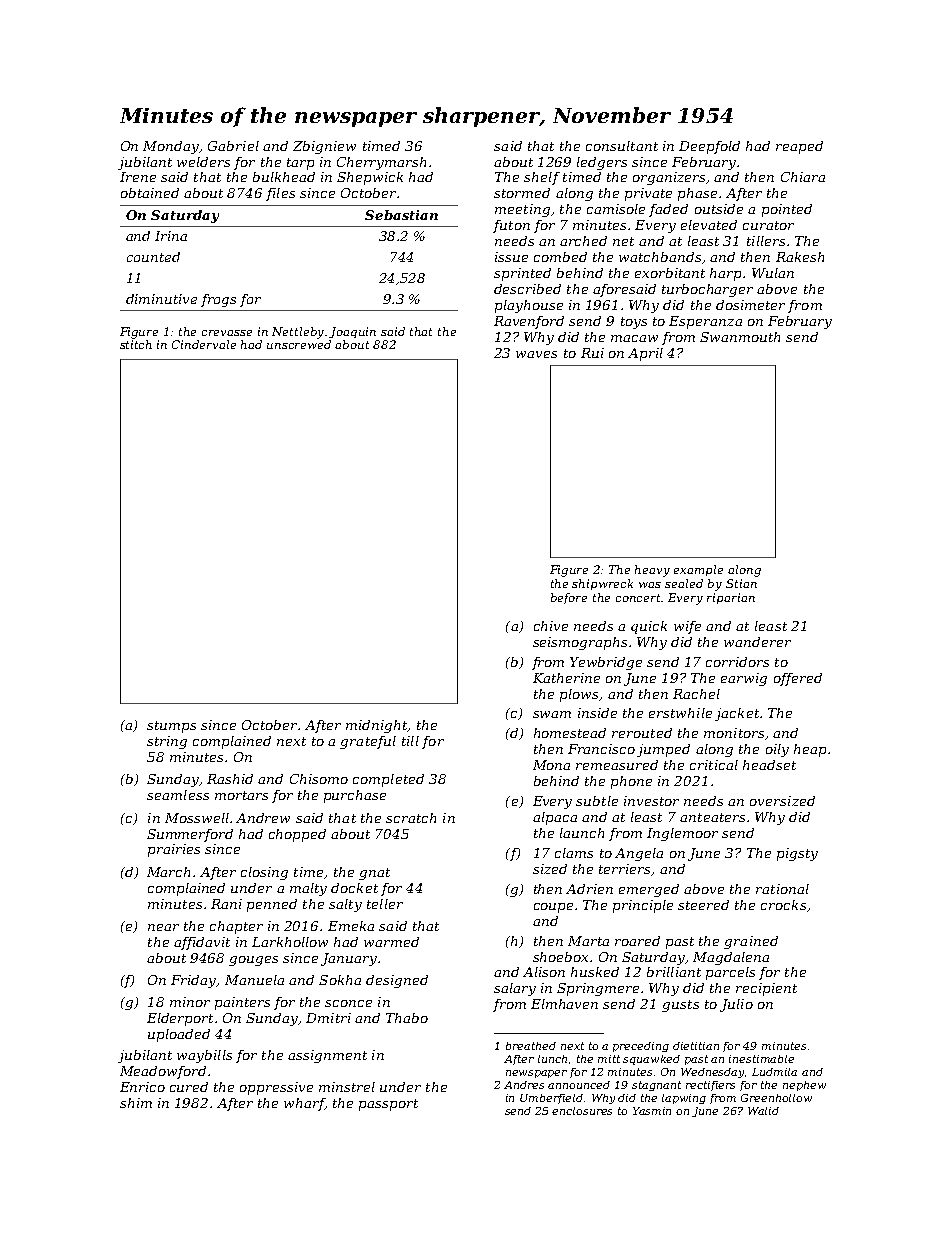 The image size is (952, 1233). Describe the element at coordinates (411, 818) in the document. I see `scratch` at that location.
